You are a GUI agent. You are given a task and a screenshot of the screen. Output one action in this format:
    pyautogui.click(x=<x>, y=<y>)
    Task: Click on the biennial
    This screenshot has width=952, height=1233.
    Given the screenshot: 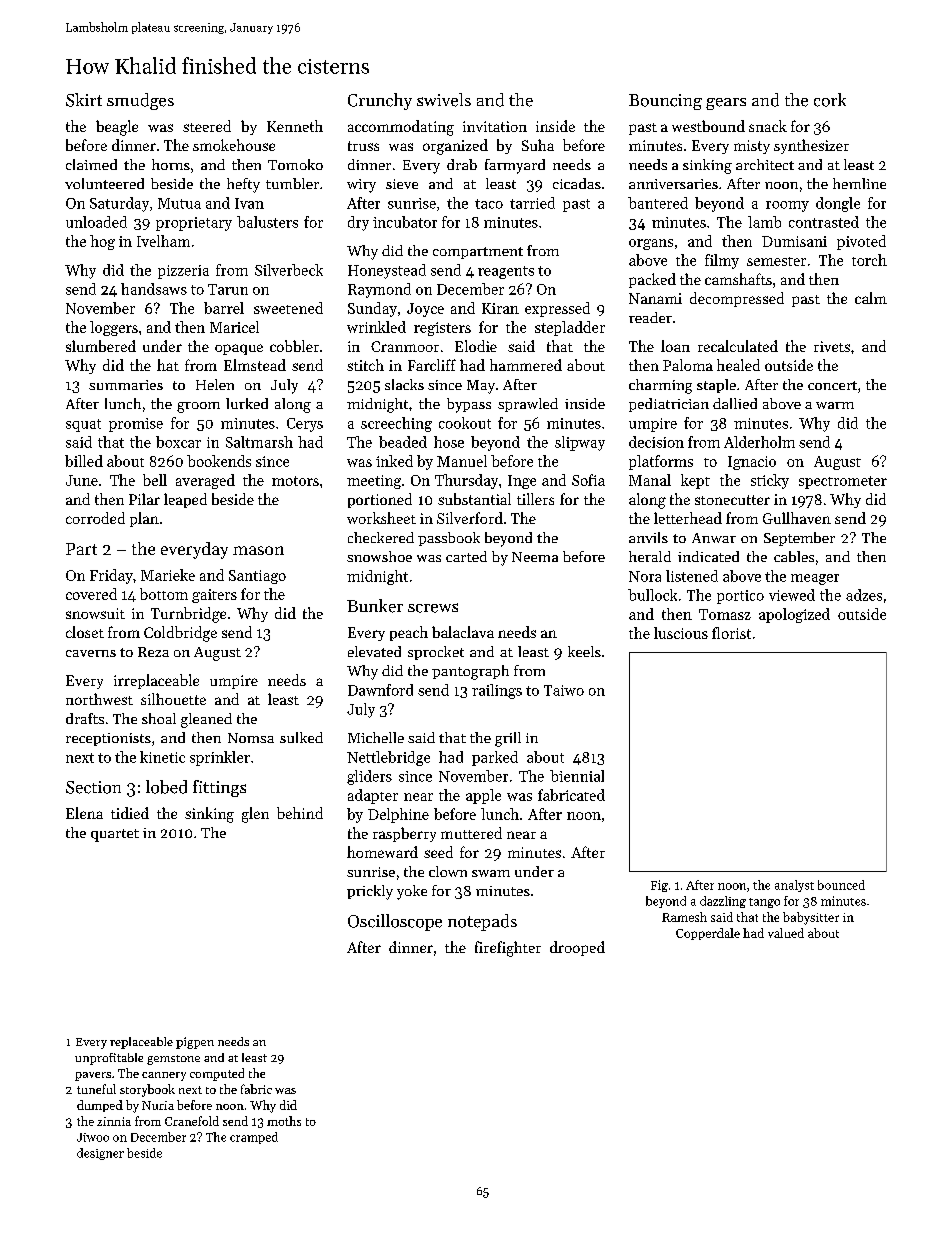 What is the action you would take?
    pyautogui.click(x=577, y=776)
